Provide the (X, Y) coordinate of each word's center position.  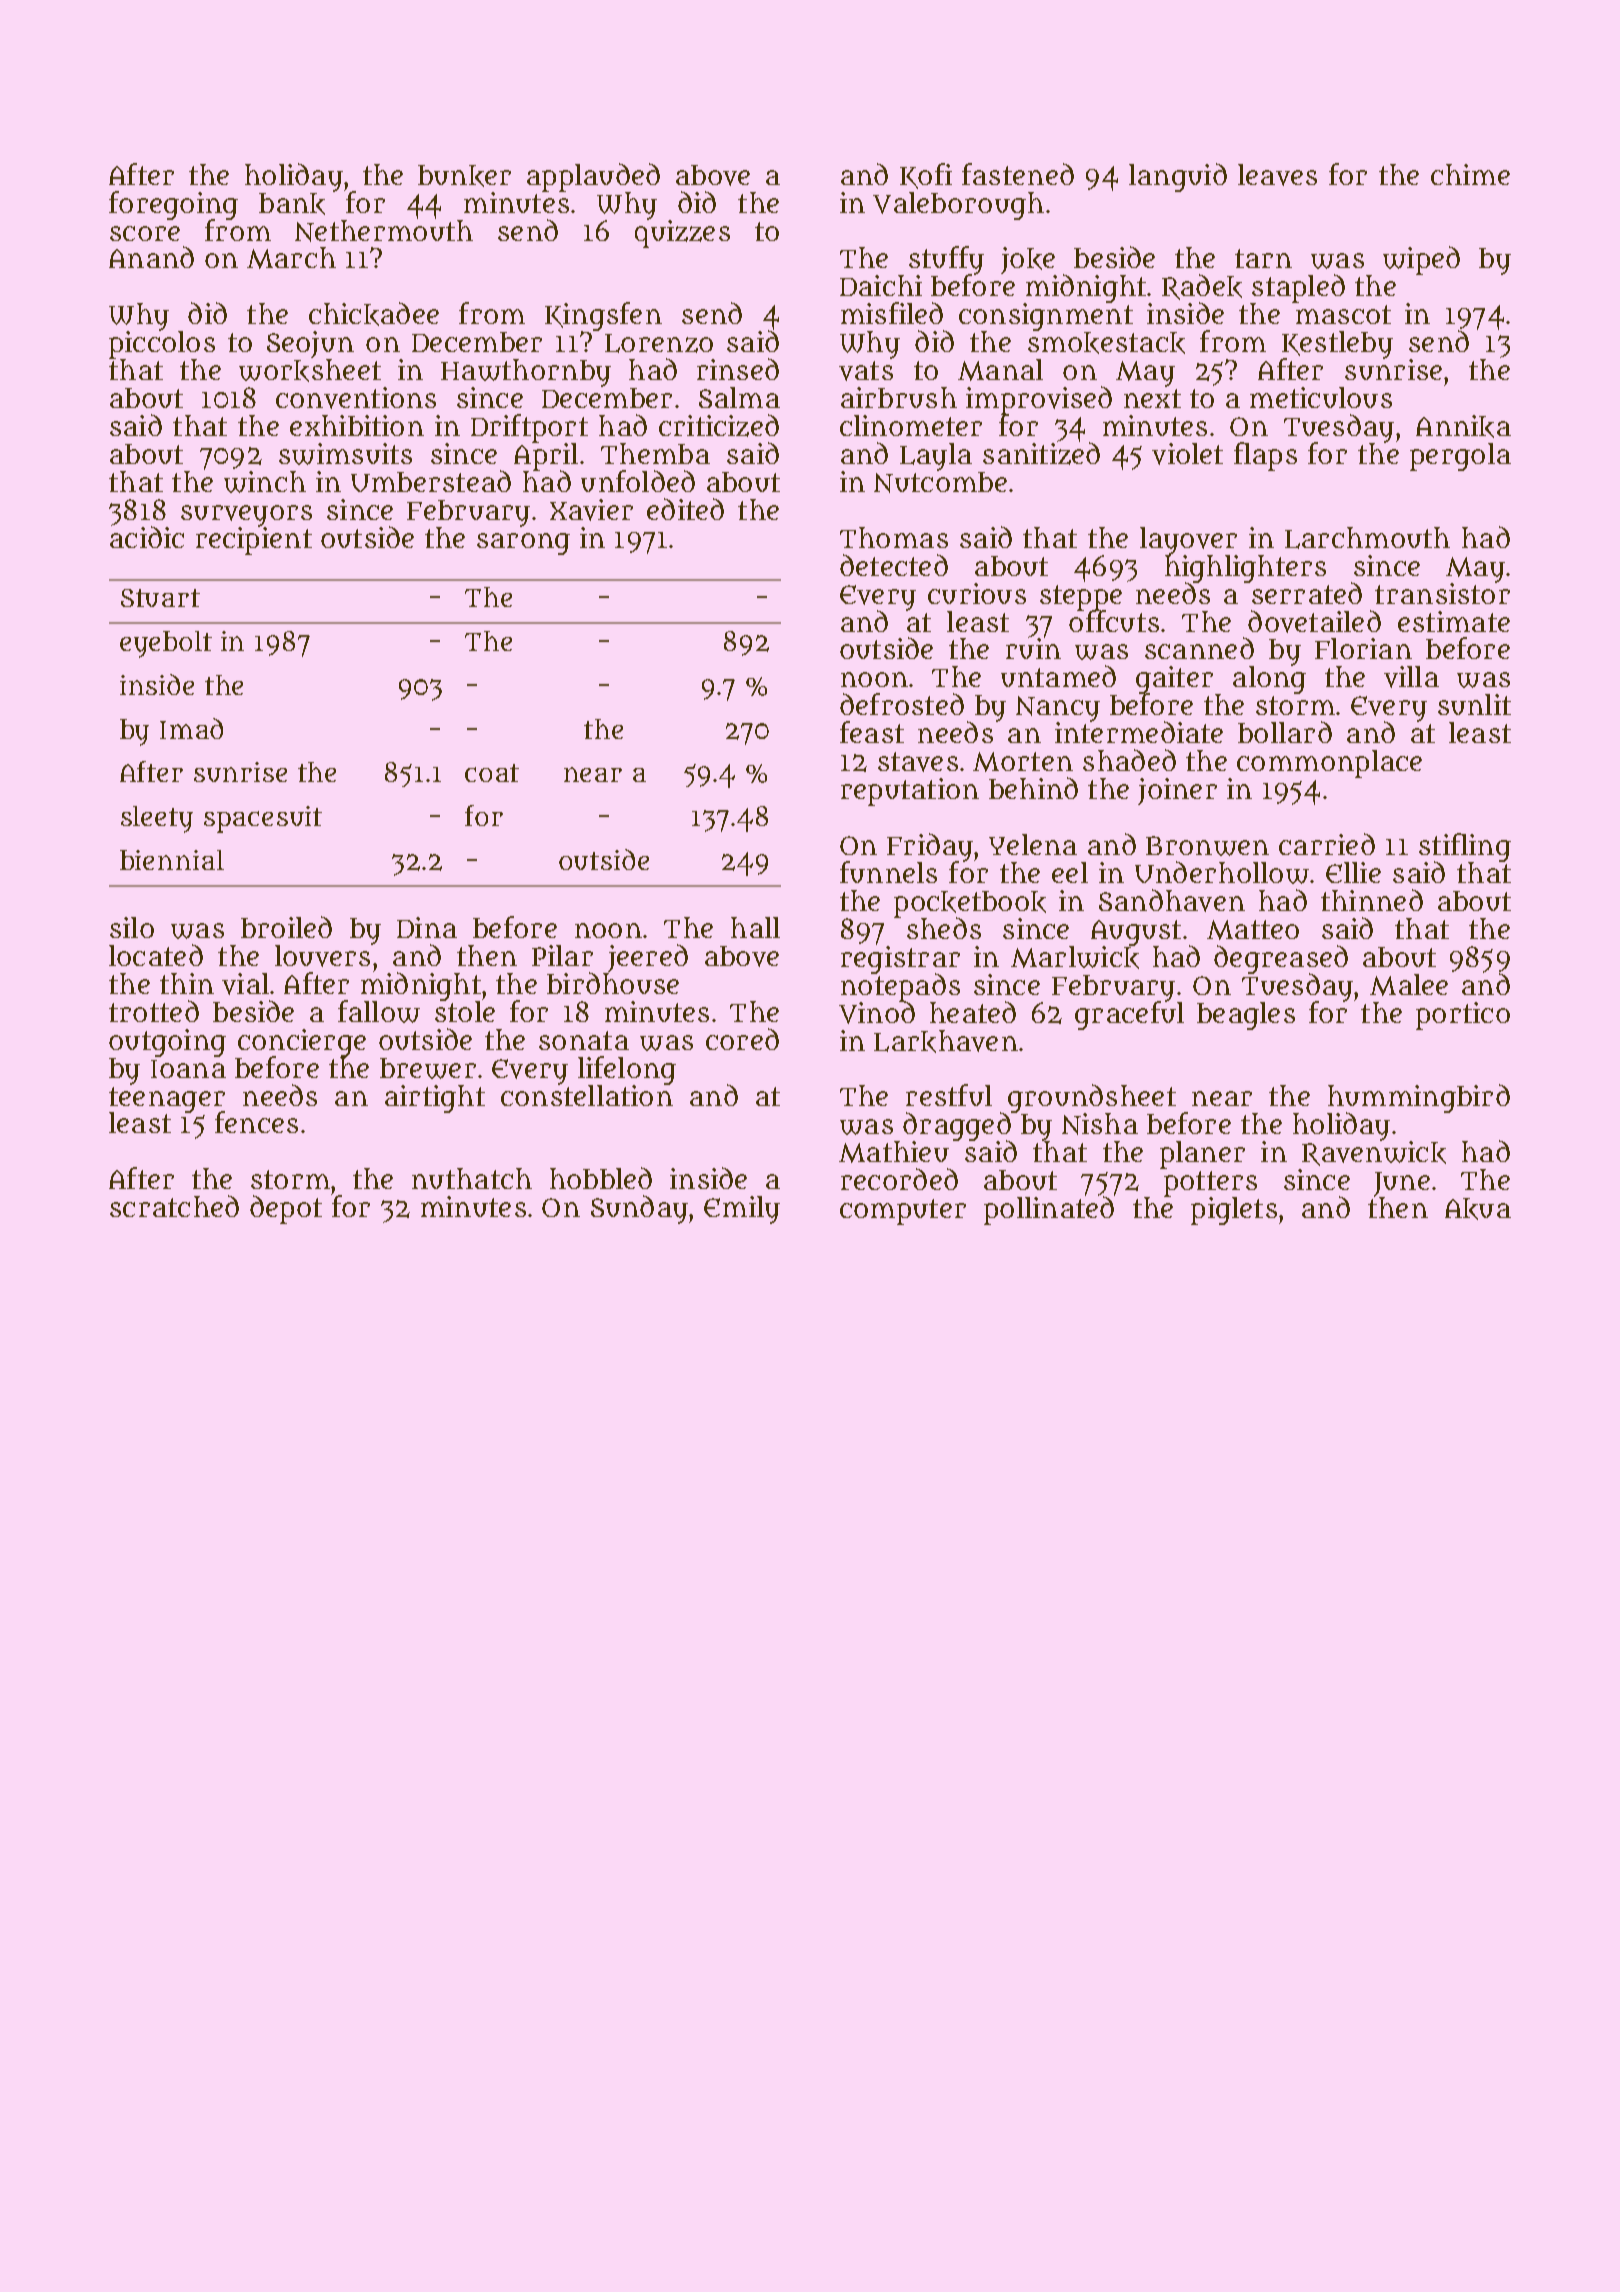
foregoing (173, 205)
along (1269, 680)
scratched (174, 1206)
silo (132, 927)
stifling (1465, 847)
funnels (888, 872)
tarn (1263, 258)
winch (265, 482)
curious (977, 593)
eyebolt (166, 644)
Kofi (926, 176)
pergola (1460, 457)
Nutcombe (940, 482)
